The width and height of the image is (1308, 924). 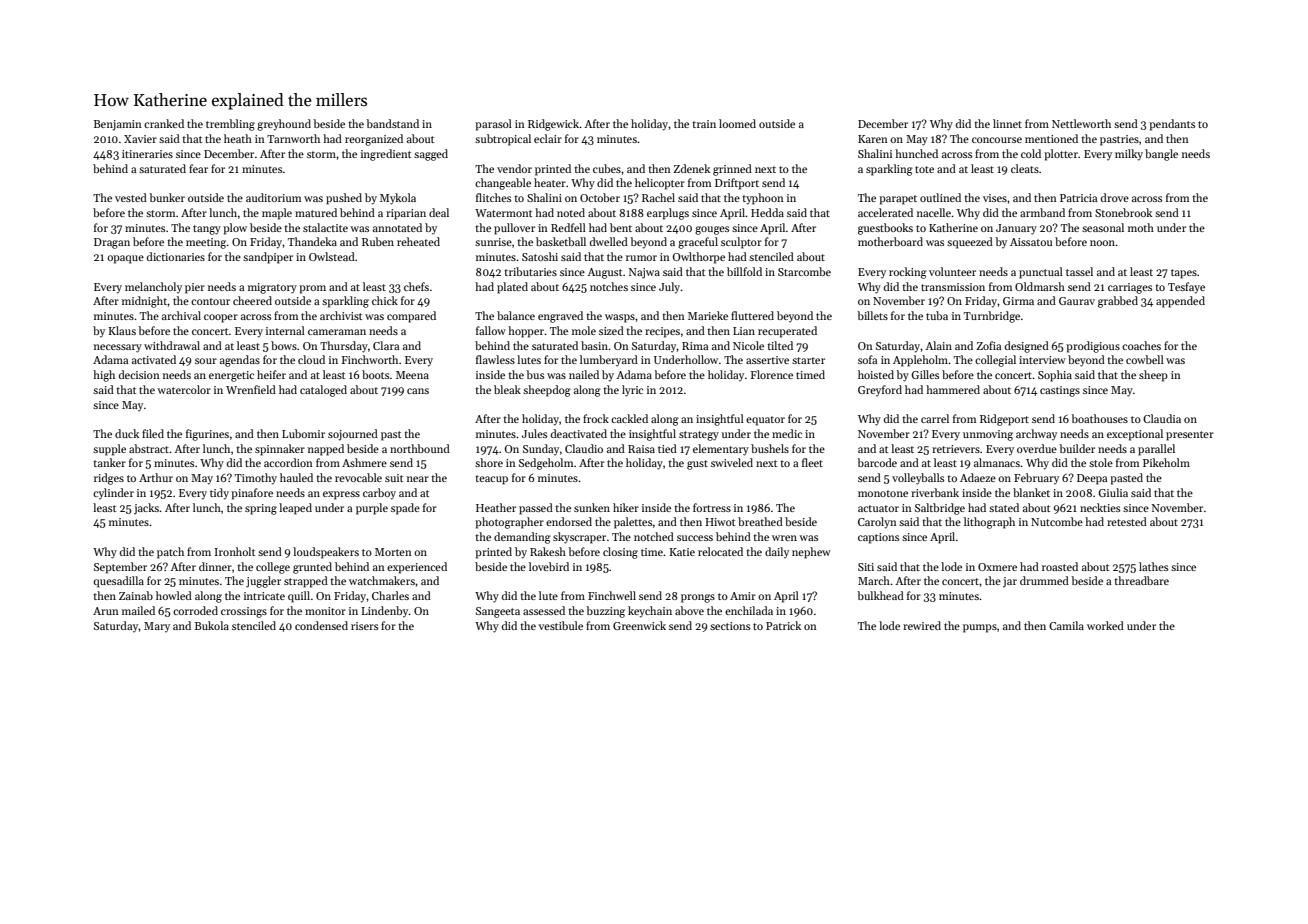 What do you see at coordinates (344, 347) in the image?
I see `Thursday` at bounding box center [344, 347].
